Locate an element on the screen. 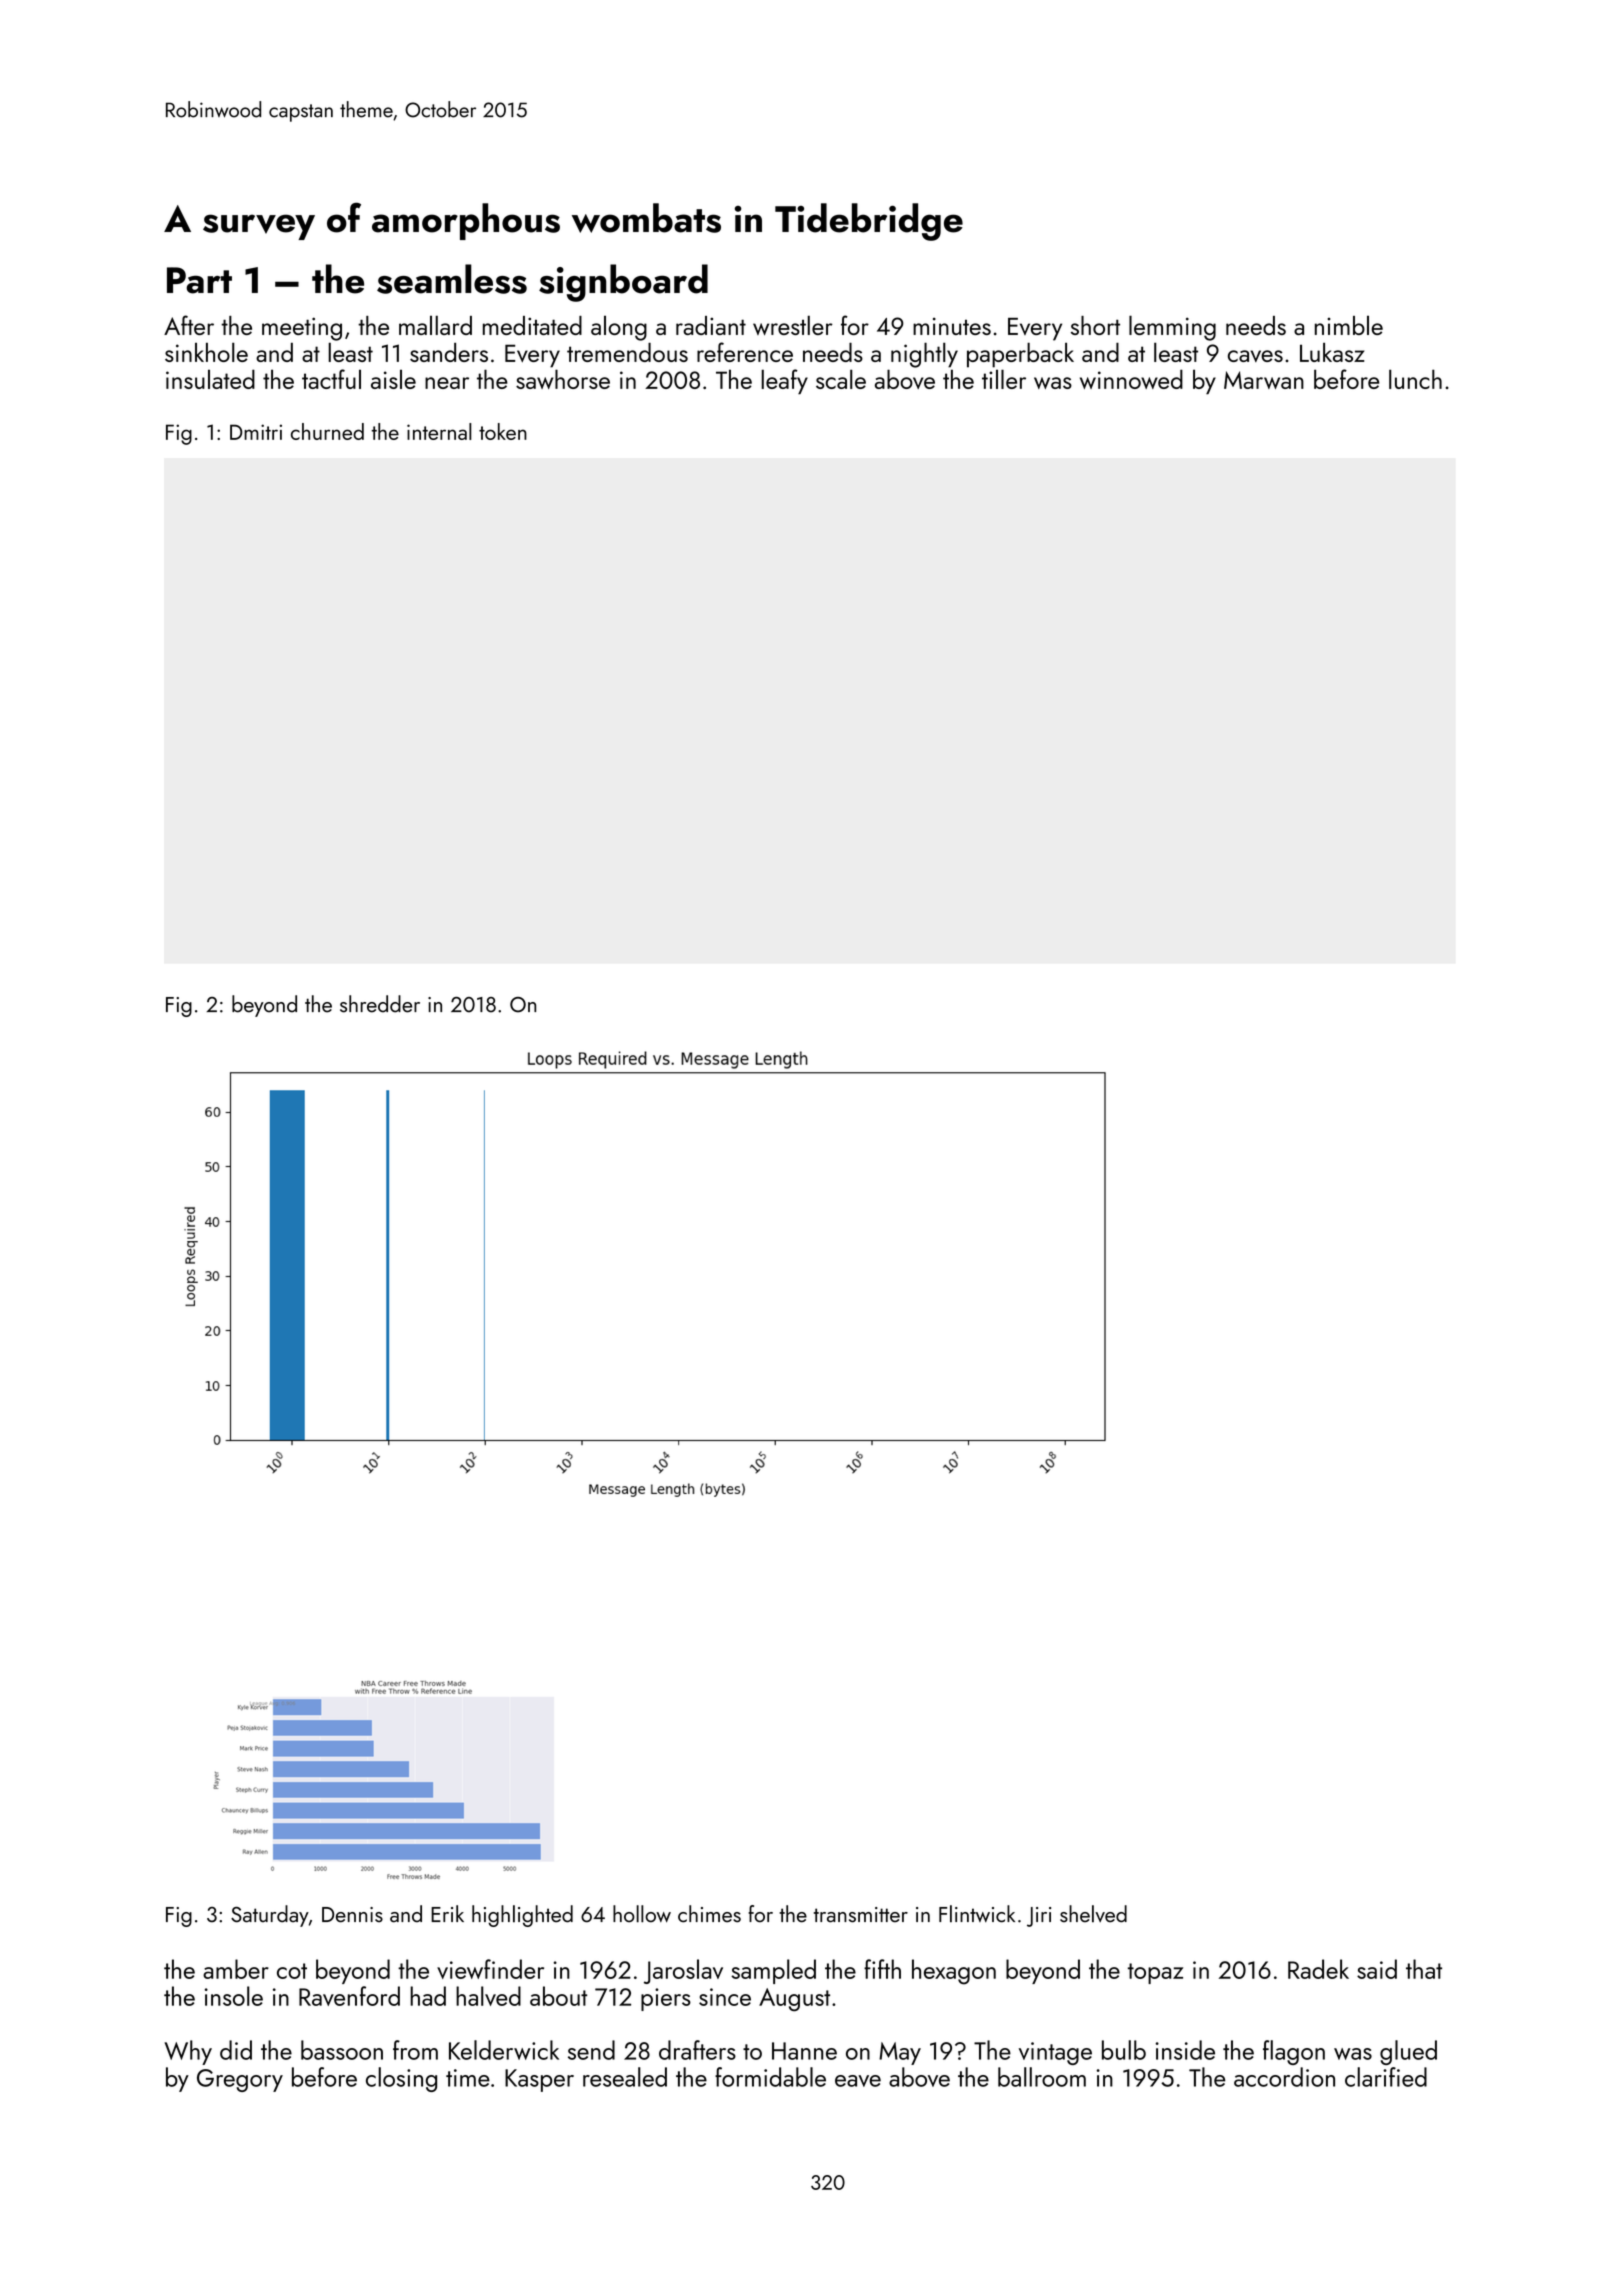 Image resolution: width=1620 pixels, height=2292 pixels. Gregory is located at coordinates (240, 2080).
